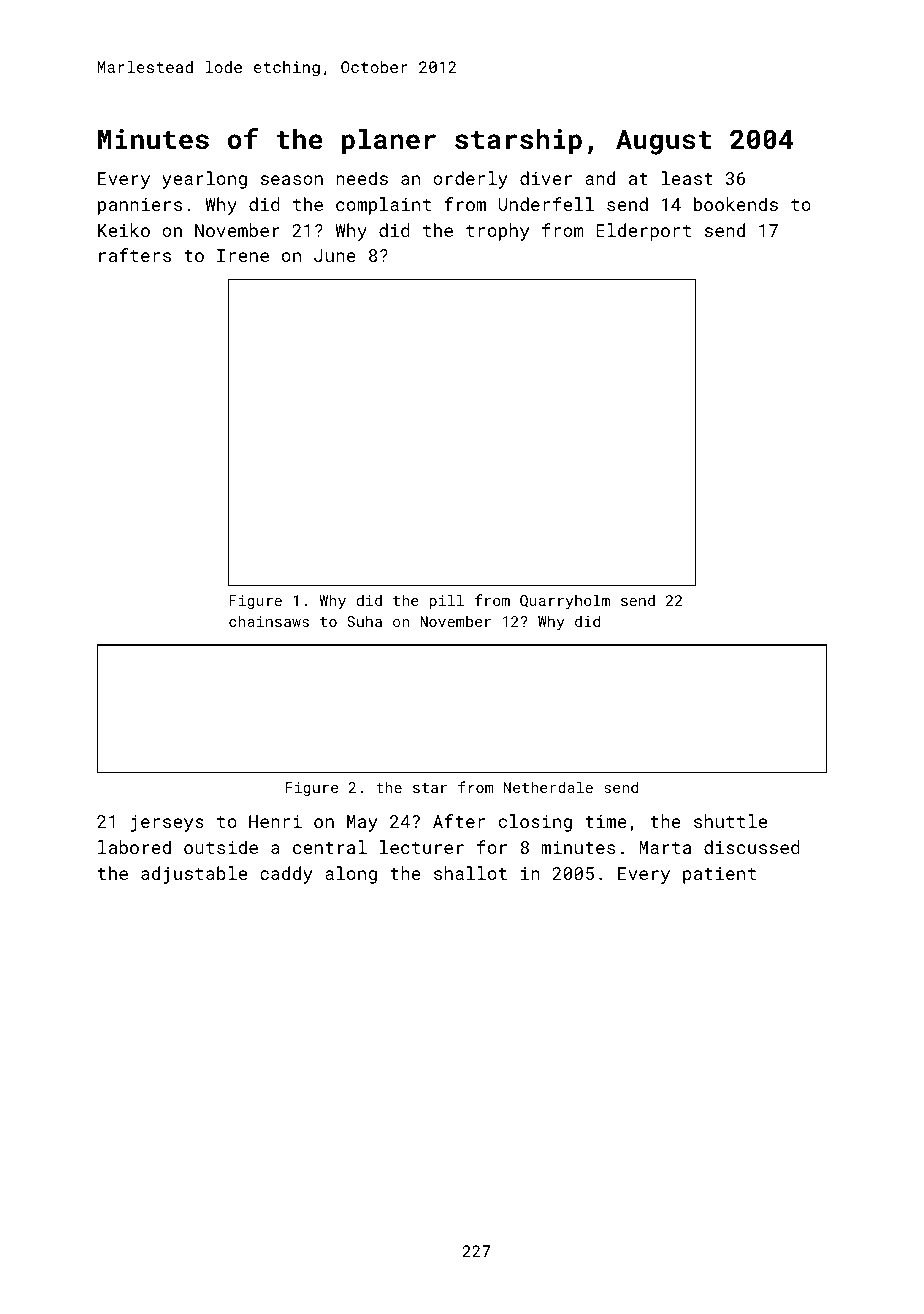 The width and height of the screenshot is (924, 1314). What do you see at coordinates (643, 232) in the screenshot?
I see `Elderport` at bounding box center [643, 232].
